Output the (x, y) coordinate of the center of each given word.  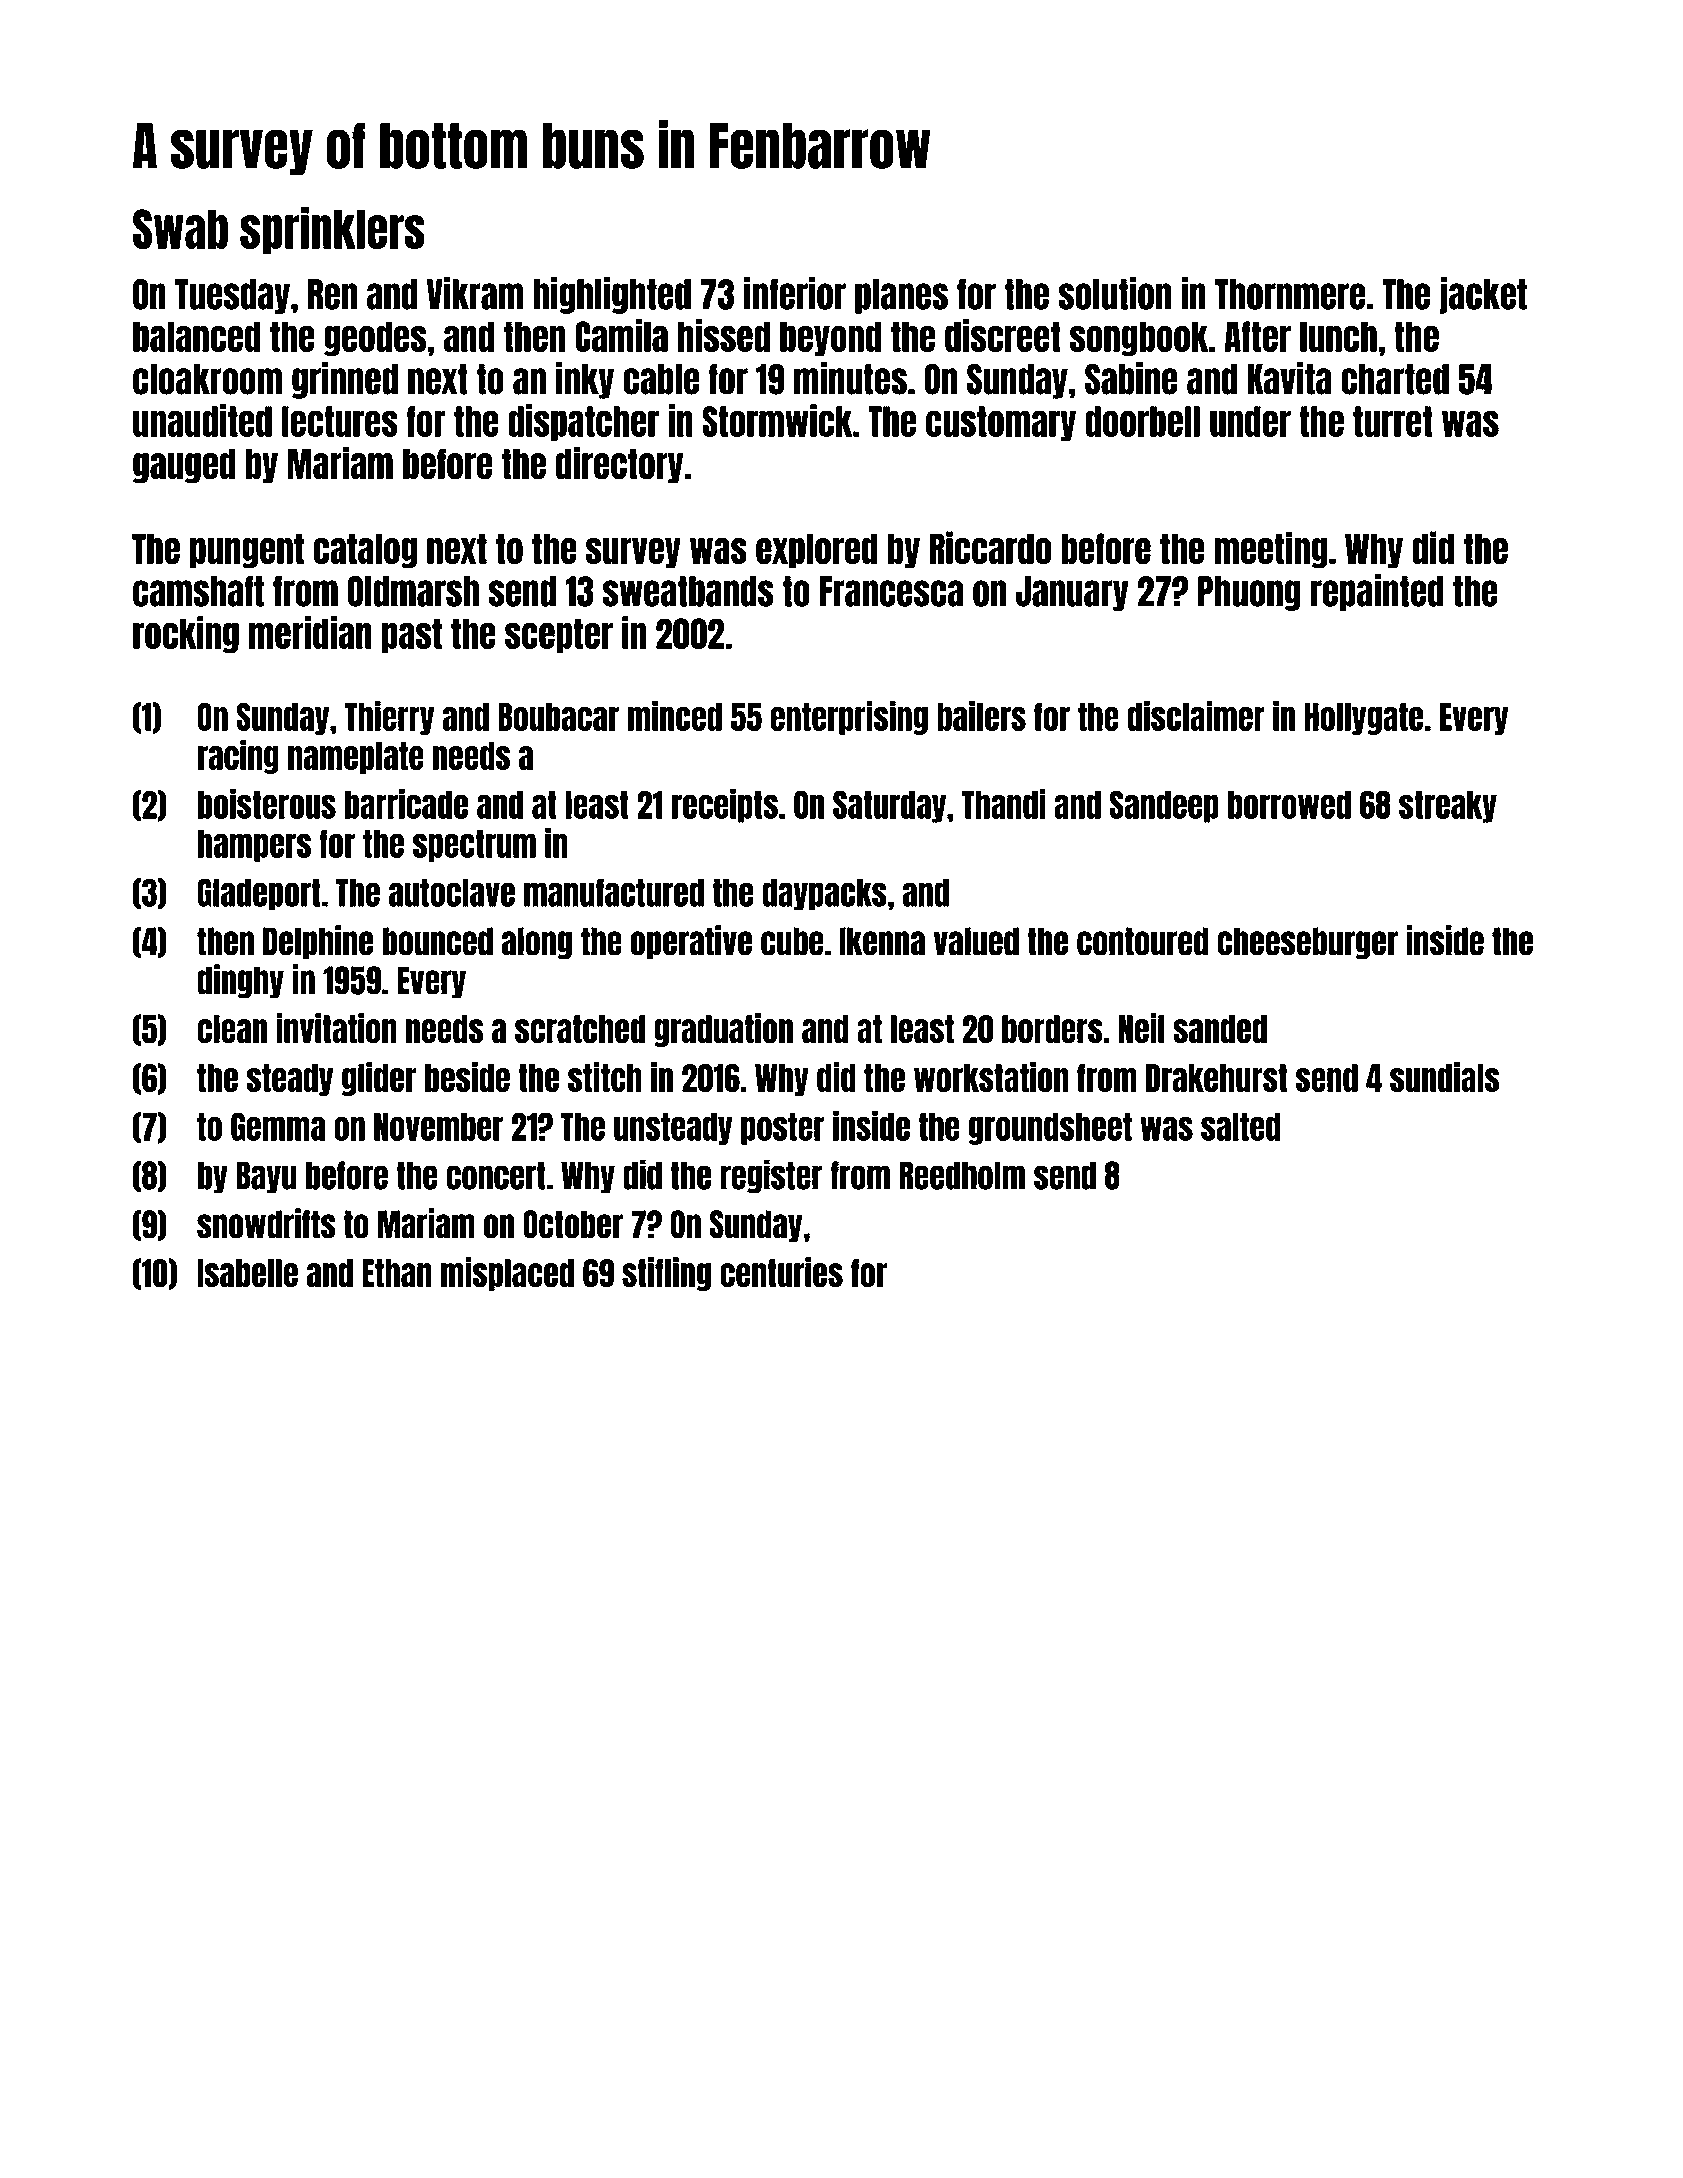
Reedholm (962, 1175)
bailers (981, 716)
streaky (1448, 807)
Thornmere (1290, 294)
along (537, 943)
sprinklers (332, 230)
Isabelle (247, 1273)
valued (976, 941)
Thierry (389, 718)
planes (901, 296)
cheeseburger (1308, 943)
